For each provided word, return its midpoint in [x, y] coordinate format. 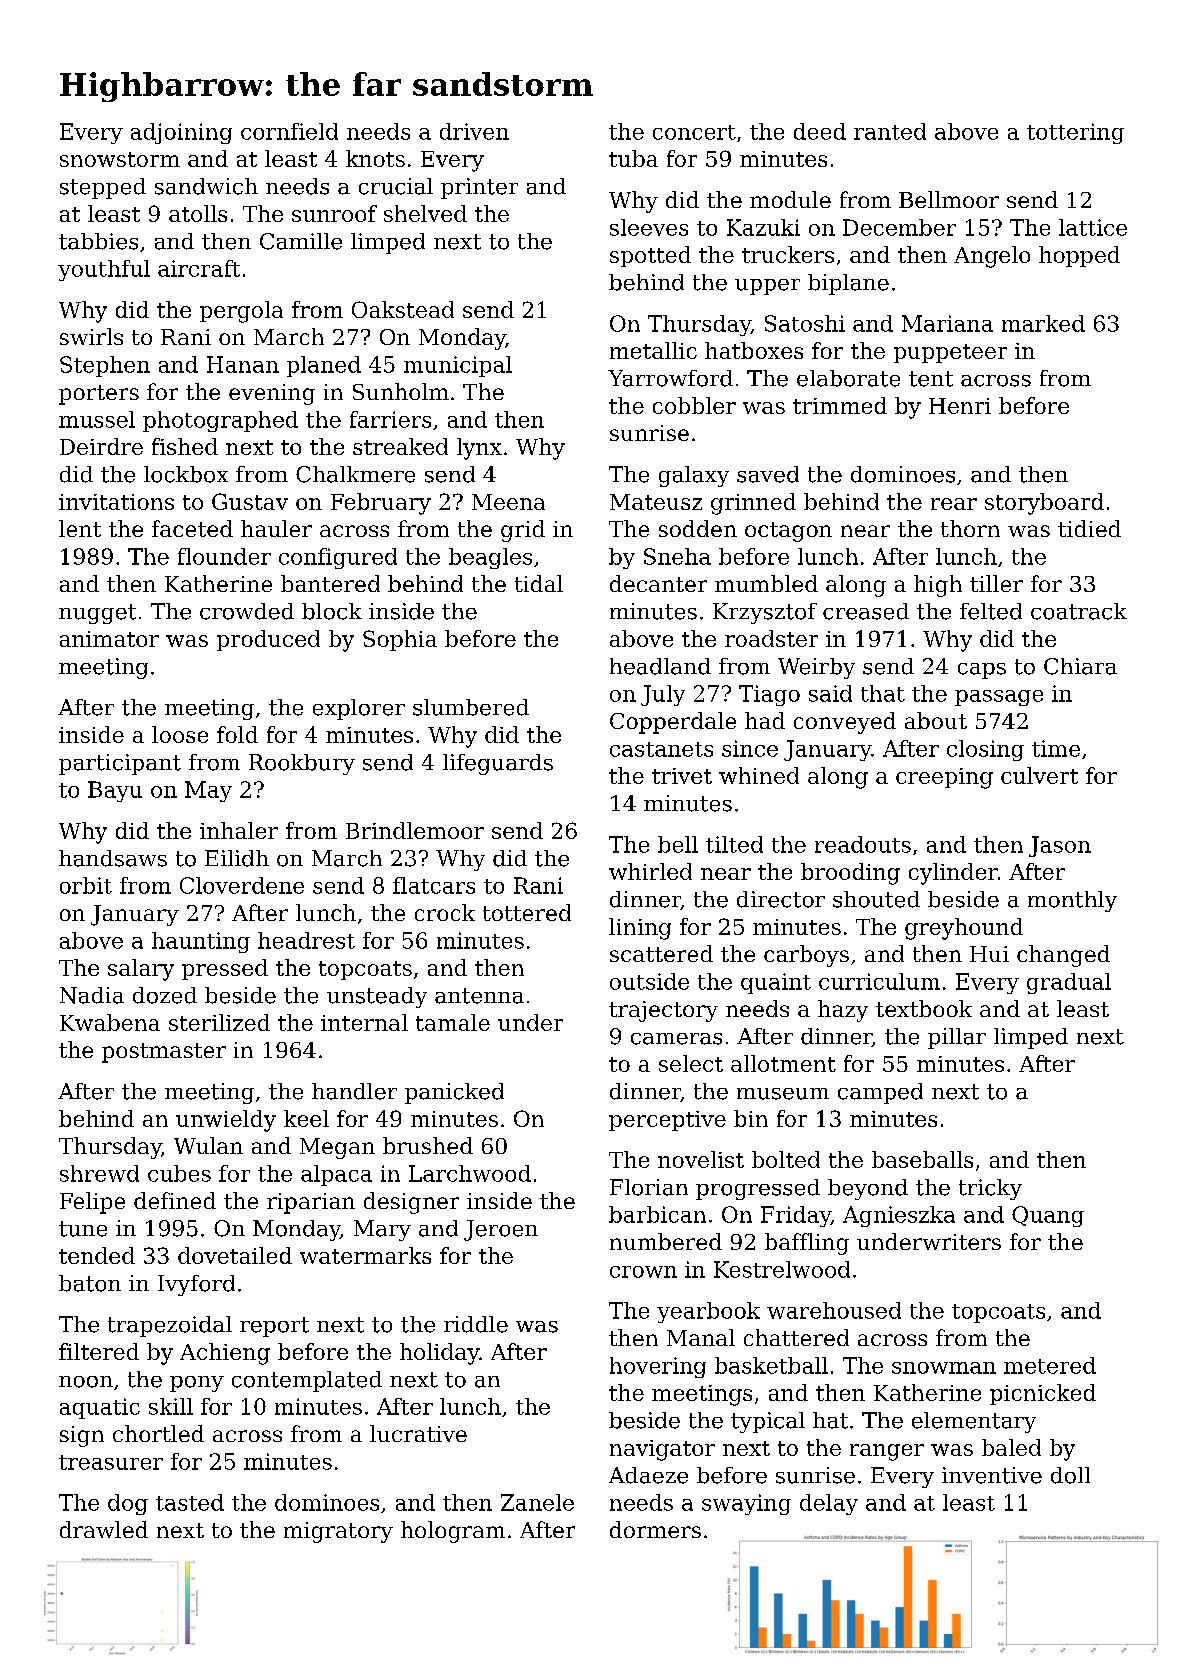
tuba [633, 158]
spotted [650, 256]
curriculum [879, 981]
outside [649, 981]
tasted [190, 1502]
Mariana [947, 323]
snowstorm [120, 159]
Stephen [105, 366]
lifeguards [498, 764]
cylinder [953, 874]
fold [237, 734]
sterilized [219, 1022]
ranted [890, 131]
